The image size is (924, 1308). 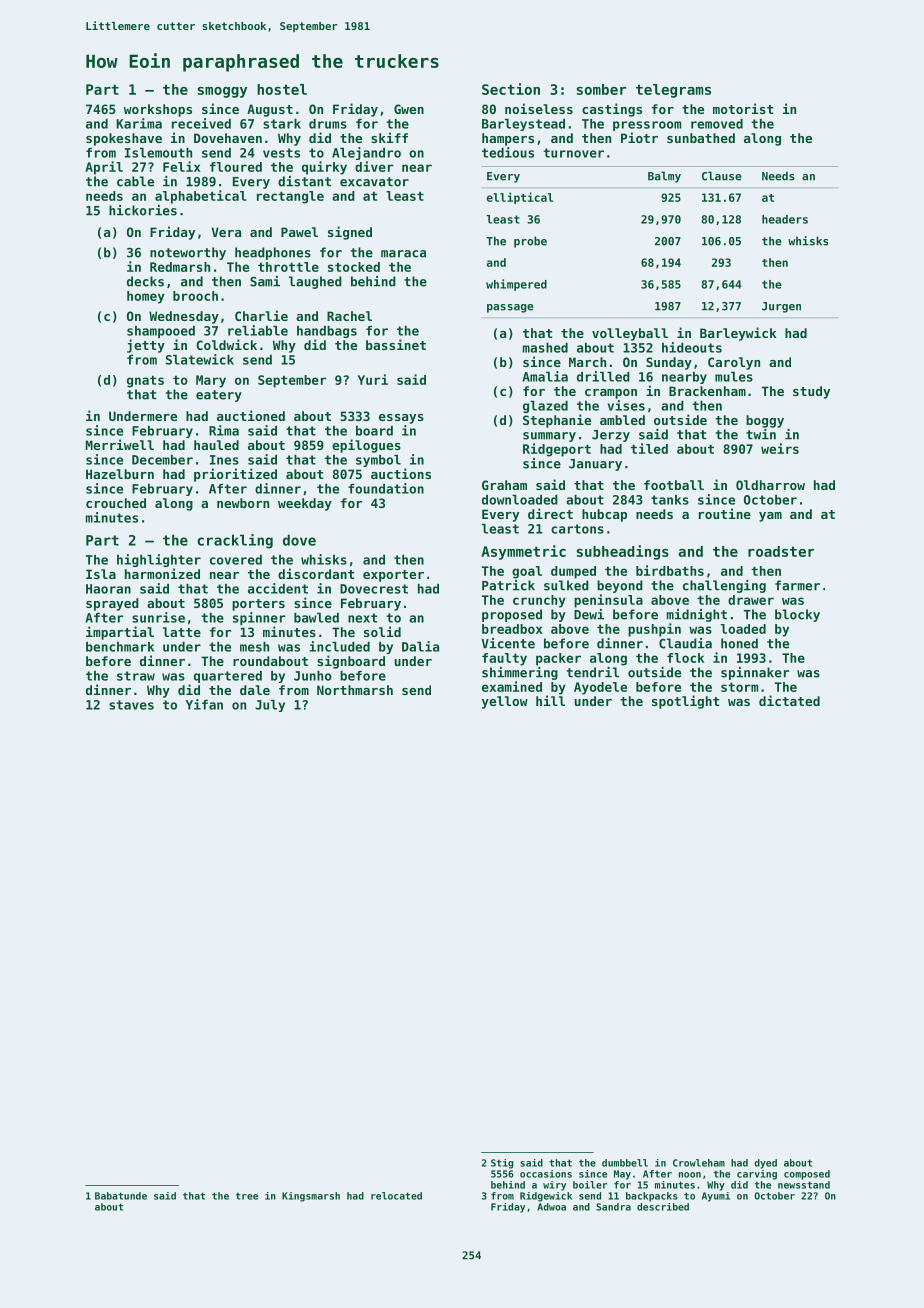 I want to click on spotlight, so click(x=685, y=702).
